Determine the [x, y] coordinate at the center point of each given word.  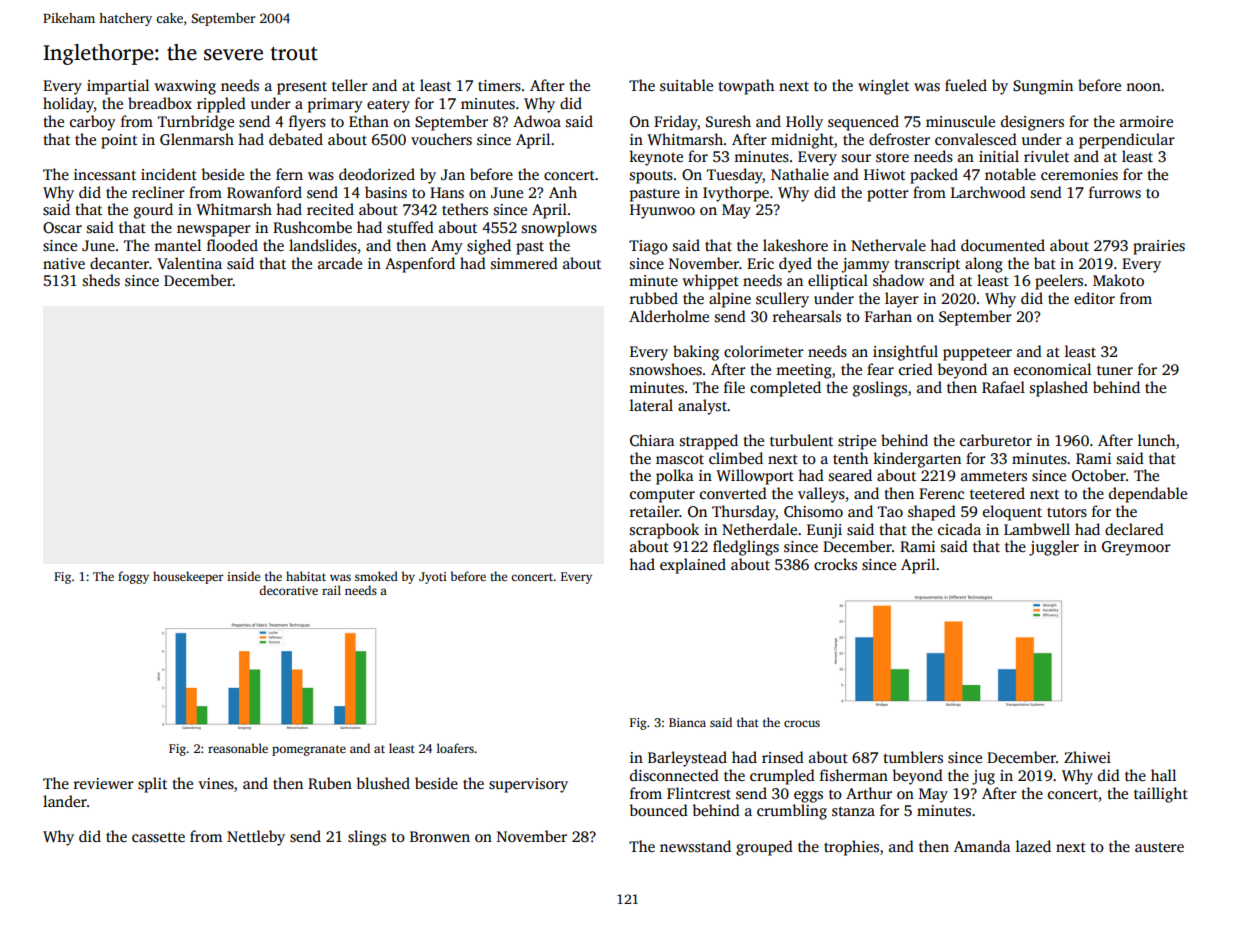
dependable [1148, 495]
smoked [376, 576]
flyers [307, 123]
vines [216, 784]
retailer [654, 511]
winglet [883, 87]
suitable [686, 85]
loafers [455, 748]
